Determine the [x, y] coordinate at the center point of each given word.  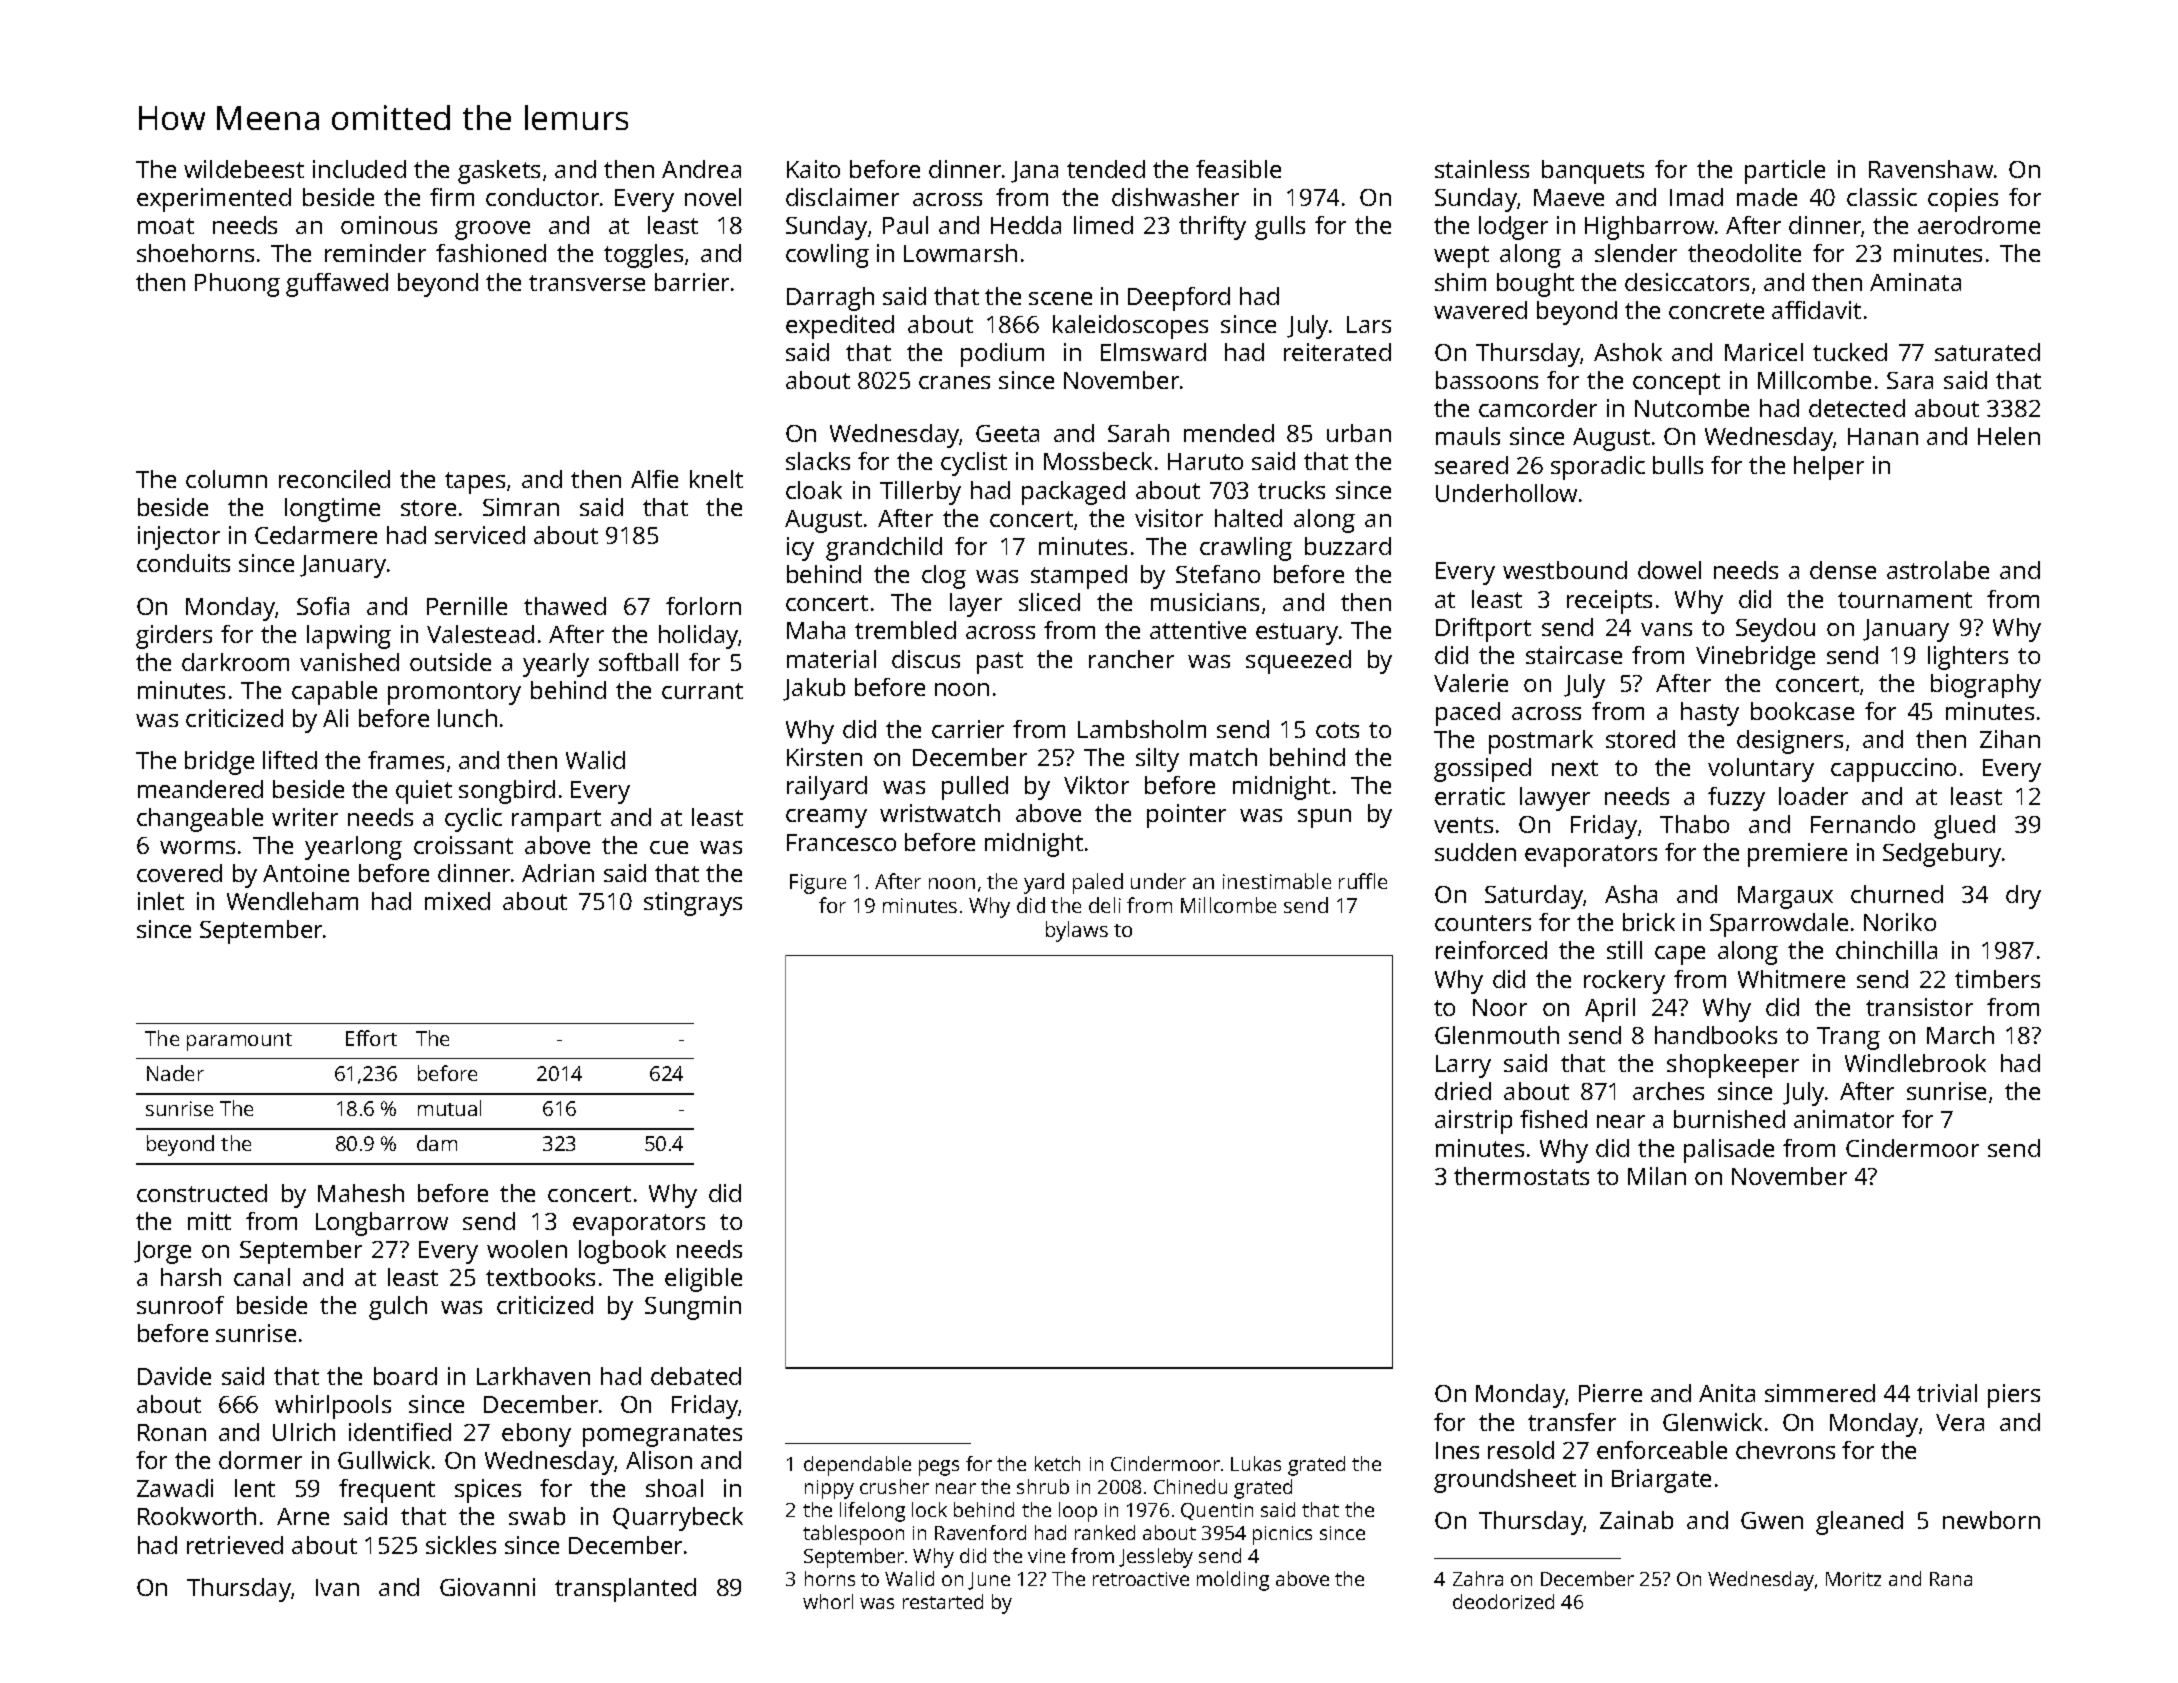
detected [1857, 408]
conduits [183, 563]
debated [696, 1376]
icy [800, 549]
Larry [1463, 1066]
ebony [536, 1435]
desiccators [1687, 282]
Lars [1369, 324]
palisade [1729, 1151]
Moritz [1853, 1579]
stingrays [693, 904]
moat [166, 226]
